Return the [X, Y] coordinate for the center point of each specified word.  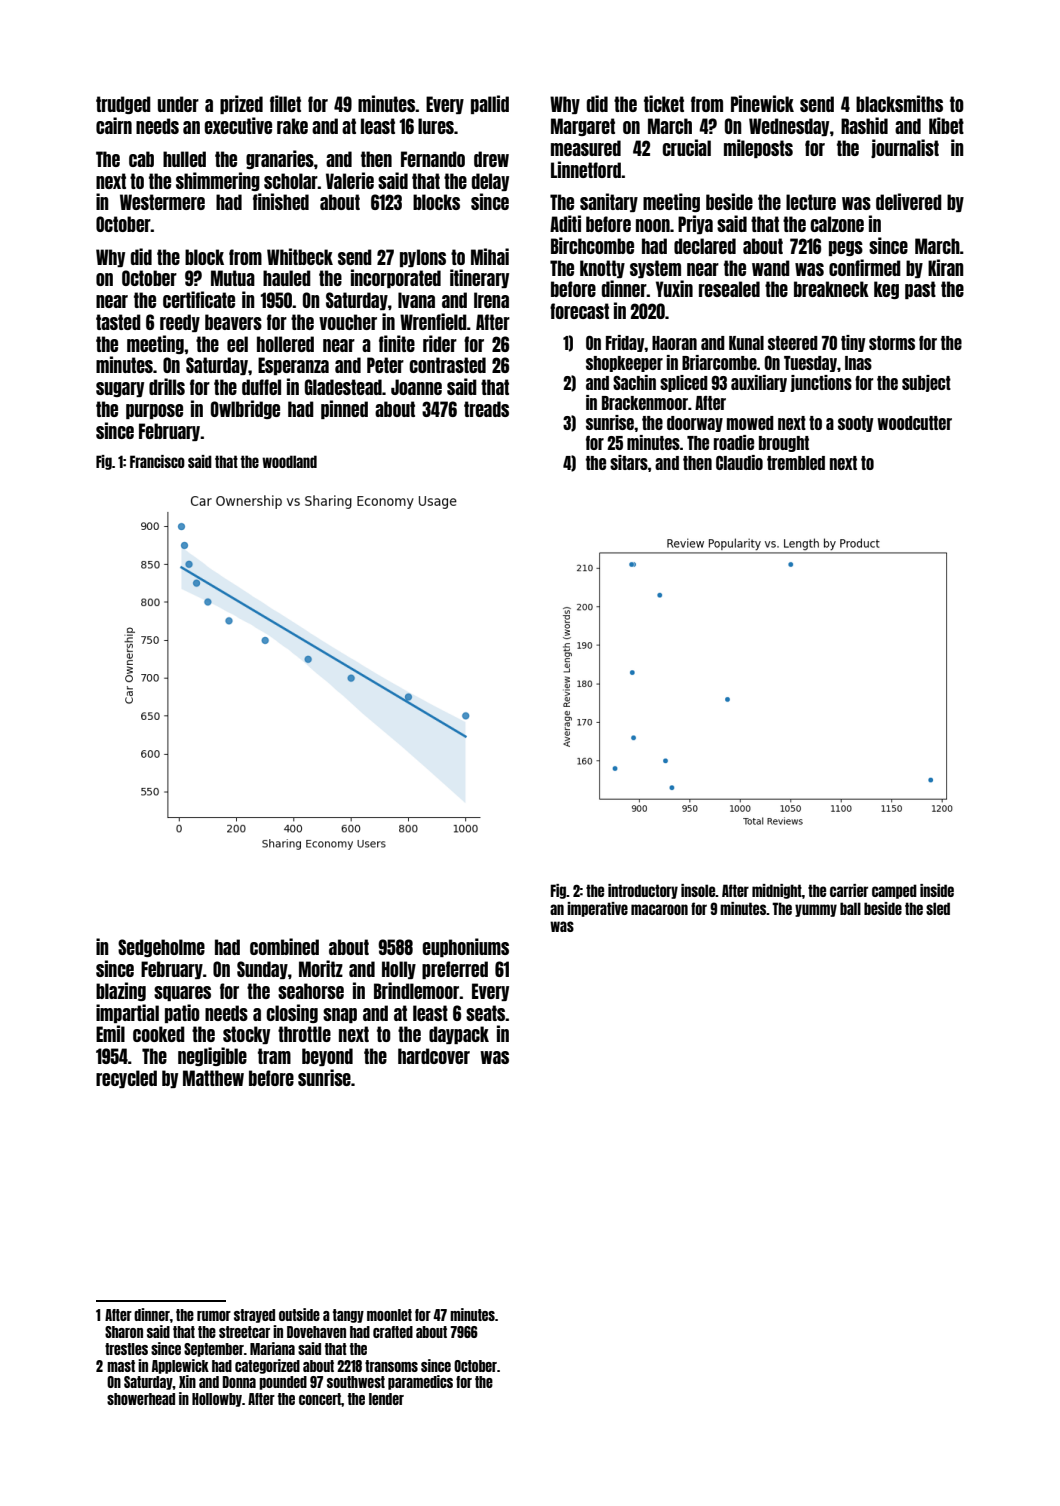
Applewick [180, 1366]
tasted [118, 322]
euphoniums [465, 947]
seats [486, 1013]
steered [793, 343]
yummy [816, 910]
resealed [729, 289]
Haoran [674, 343]
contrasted [447, 365]
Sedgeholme [161, 948]
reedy [180, 323]
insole [698, 890]
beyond [327, 1057]
